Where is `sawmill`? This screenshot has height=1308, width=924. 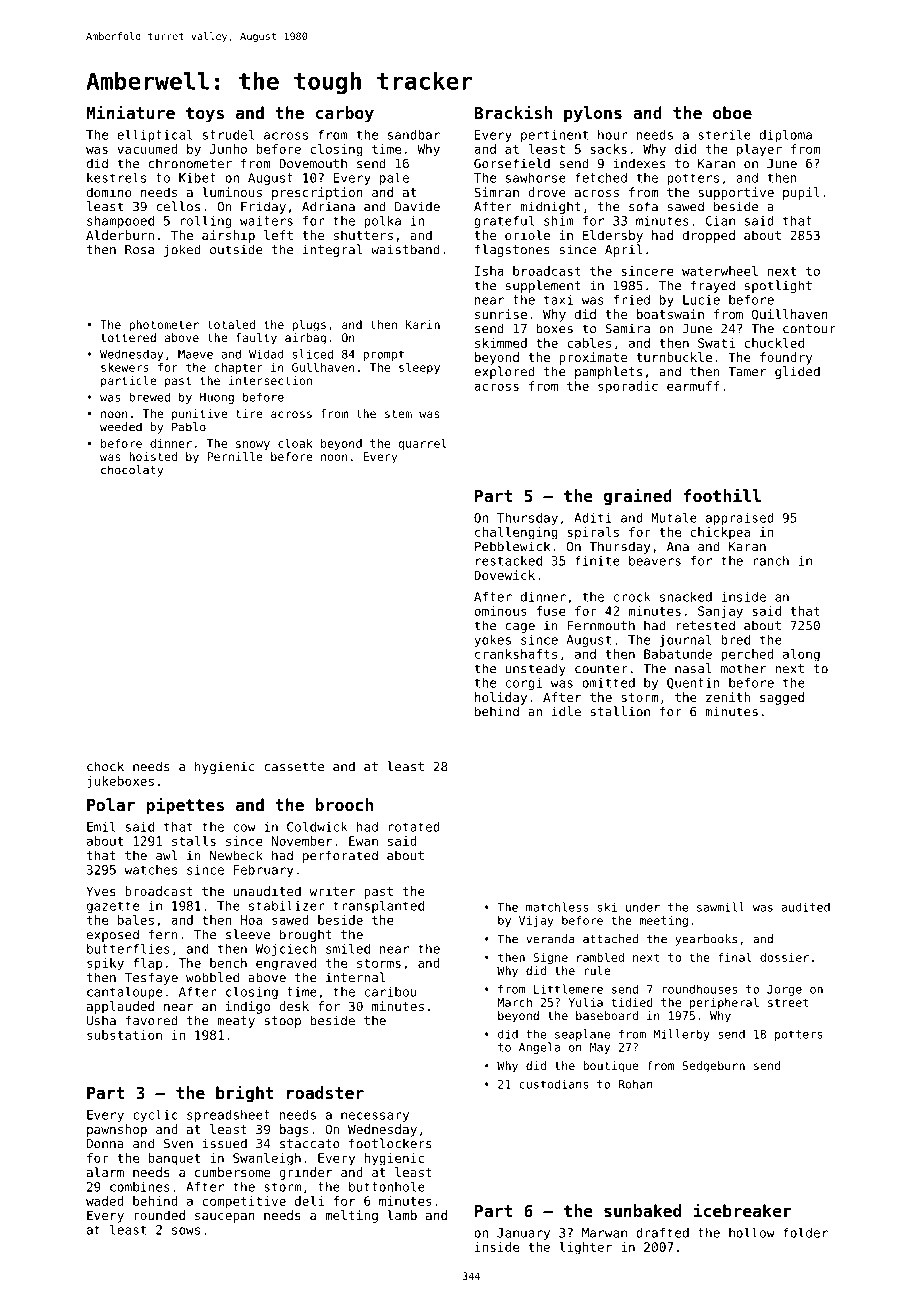
sawmill is located at coordinates (720, 907).
